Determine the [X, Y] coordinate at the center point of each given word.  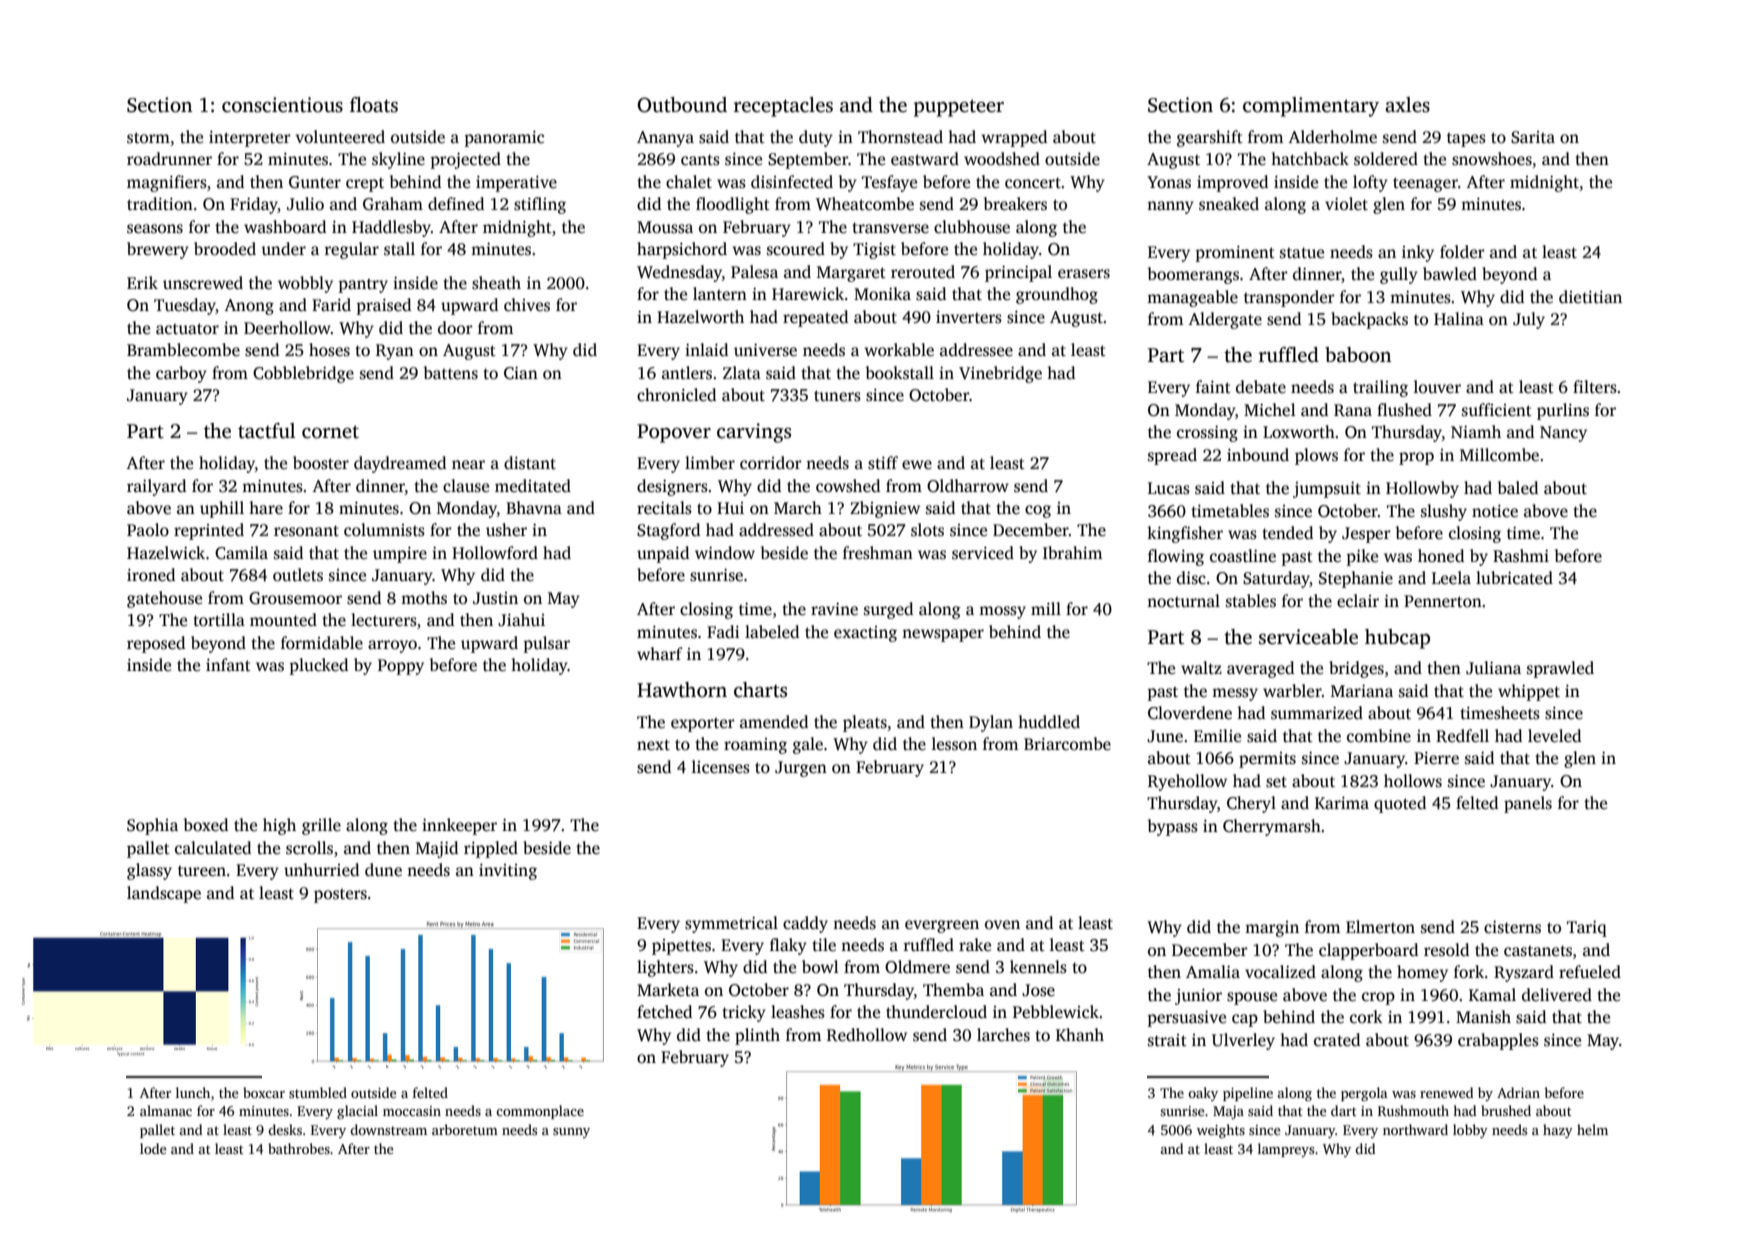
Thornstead [900, 137]
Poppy [401, 667]
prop [1416, 458]
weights [1221, 1131]
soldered [1386, 159]
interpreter [250, 138]
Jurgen [801, 769]
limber [710, 462]
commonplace [540, 1112]
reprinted [209, 531]
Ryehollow [1187, 782]
